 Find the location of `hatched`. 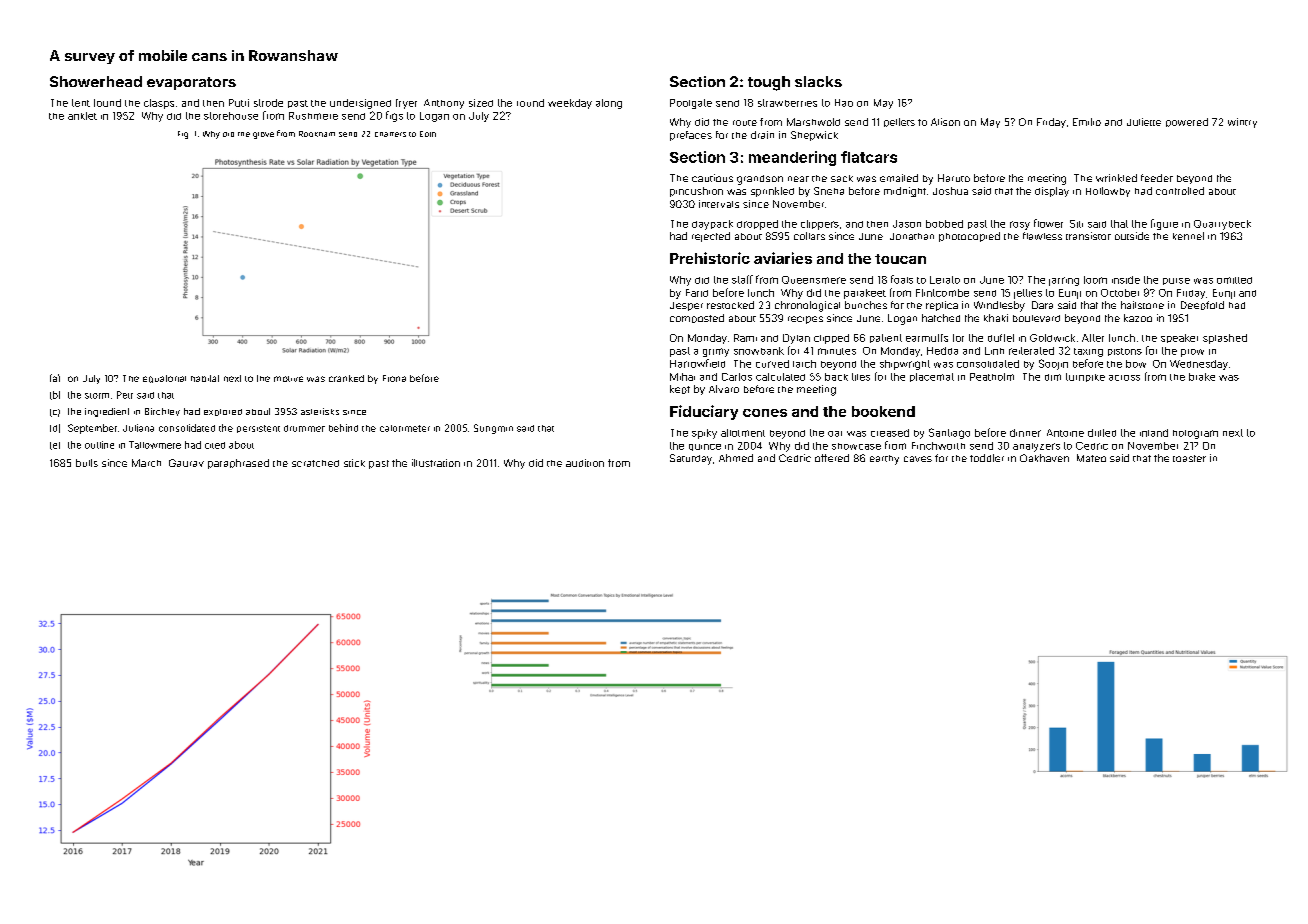

hatched is located at coordinates (941, 318).
